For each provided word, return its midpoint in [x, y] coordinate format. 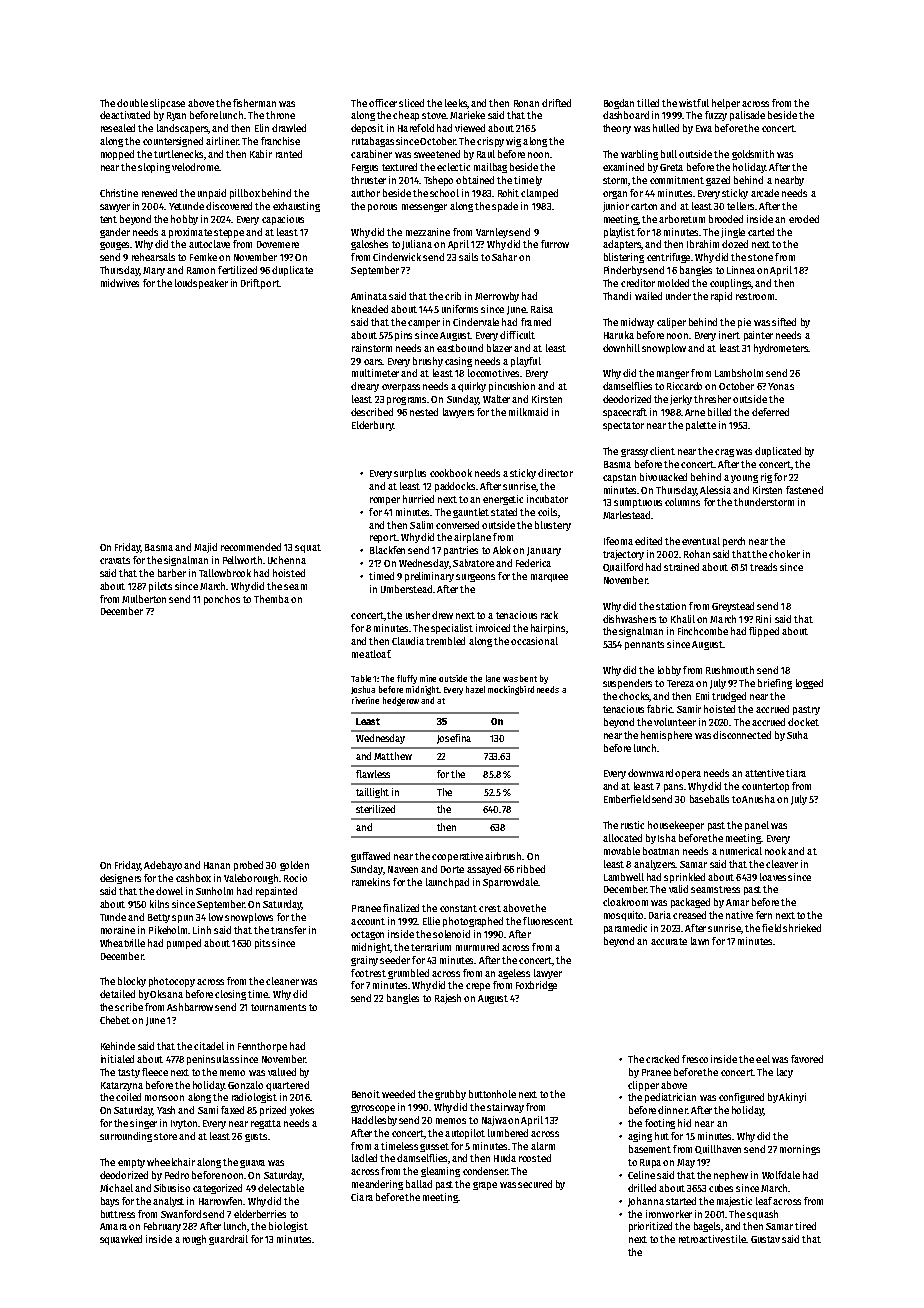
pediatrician [670, 1098]
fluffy [407, 679]
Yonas [781, 386]
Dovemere [278, 244]
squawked [121, 1240]
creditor [638, 283]
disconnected [742, 735]
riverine [365, 700]
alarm [543, 1146]
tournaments [278, 1007]
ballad [419, 1184]
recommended [251, 547]
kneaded [370, 309]
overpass [401, 388]
